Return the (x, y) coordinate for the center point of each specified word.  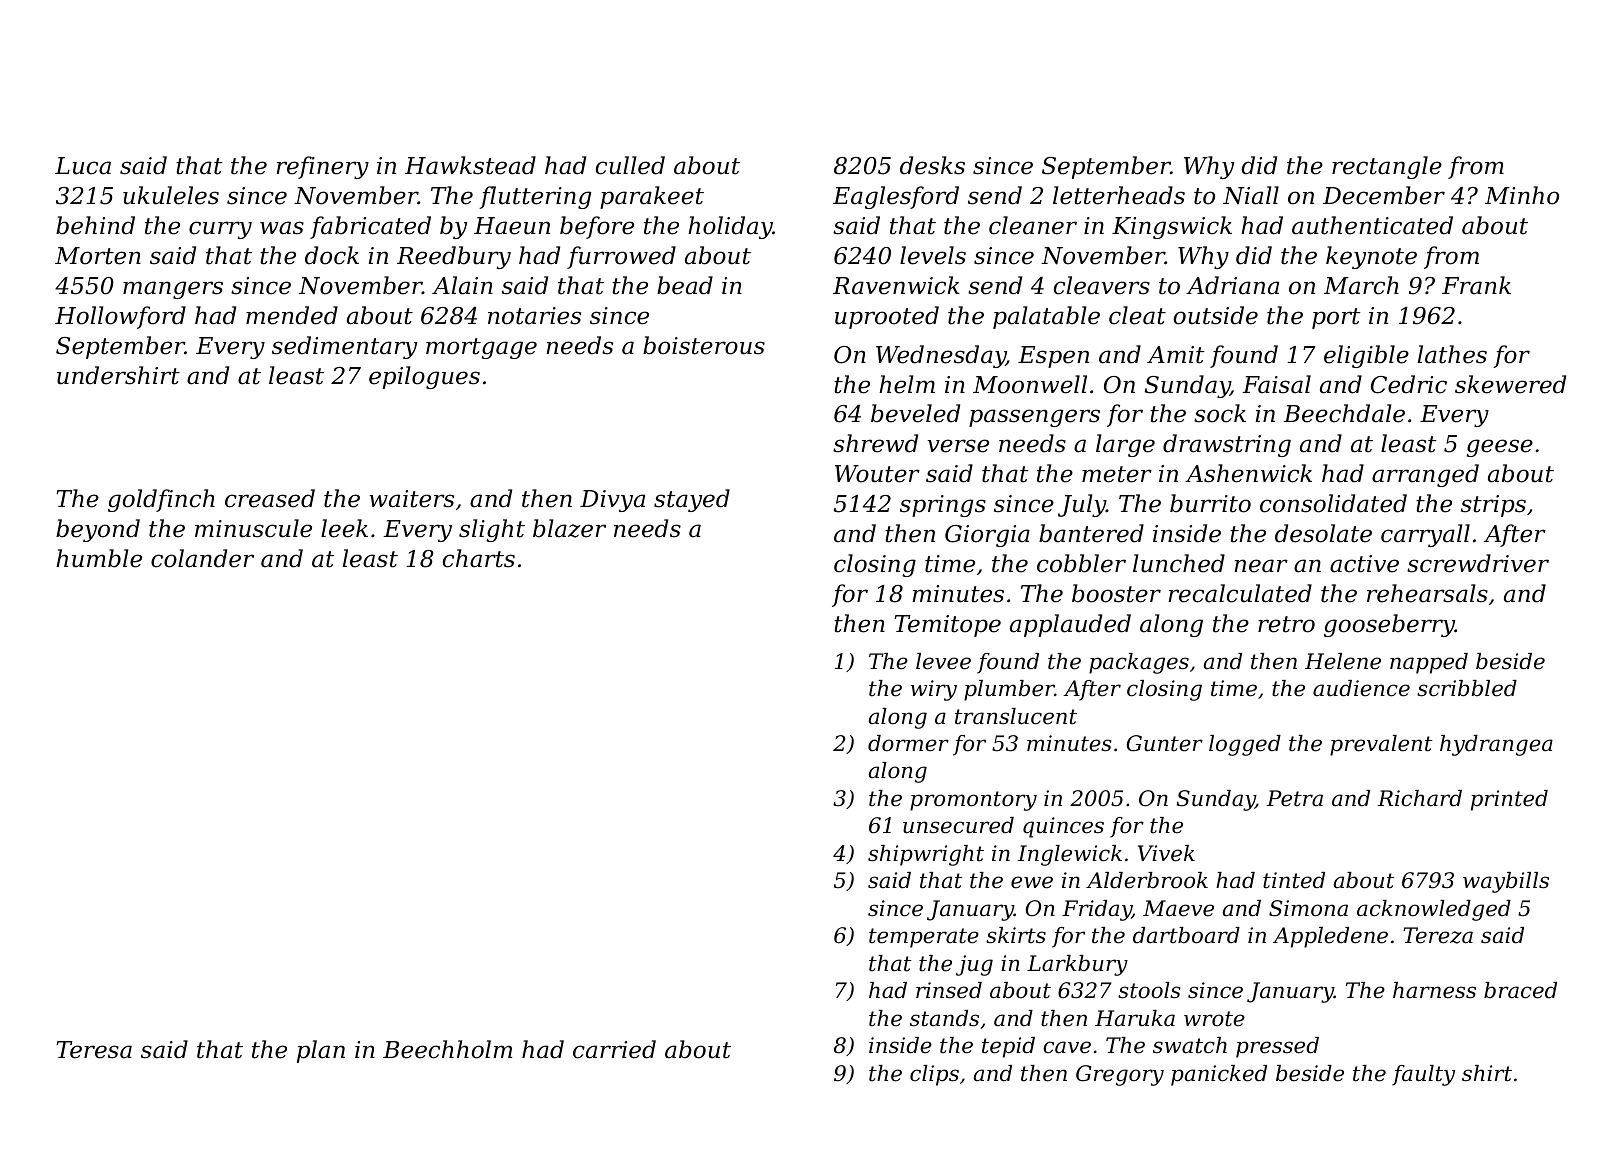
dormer (908, 743)
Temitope (947, 626)
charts (479, 558)
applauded (1070, 625)
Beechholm (447, 1049)
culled (630, 165)
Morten (98, 256)
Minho (1522, 195)
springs (943, 506)
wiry (934, 690)
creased (270, 498)
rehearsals (1427, 593)
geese (1499, 448)
